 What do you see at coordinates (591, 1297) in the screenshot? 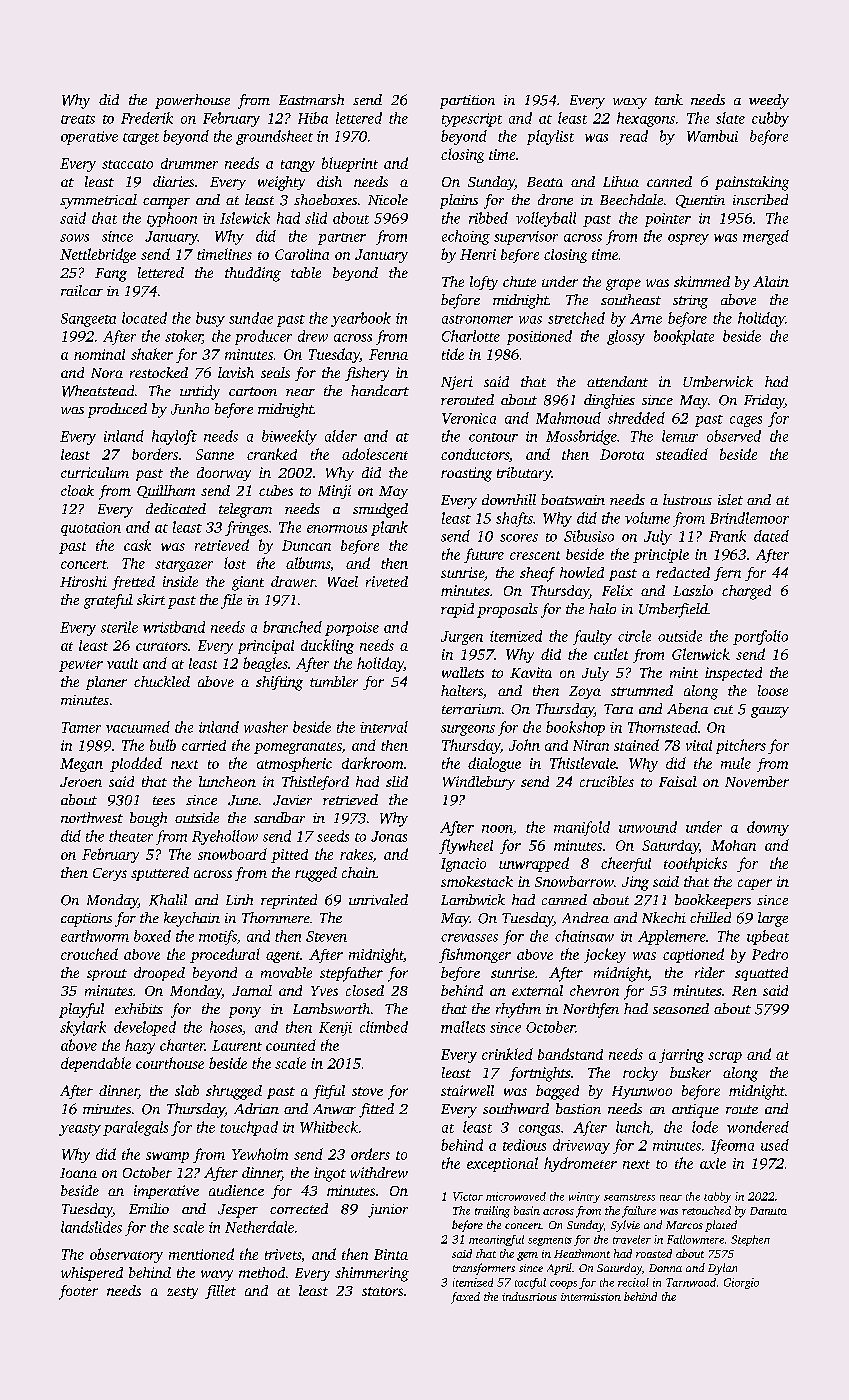
I see `intermission` at bounding box center [591, 1297].
